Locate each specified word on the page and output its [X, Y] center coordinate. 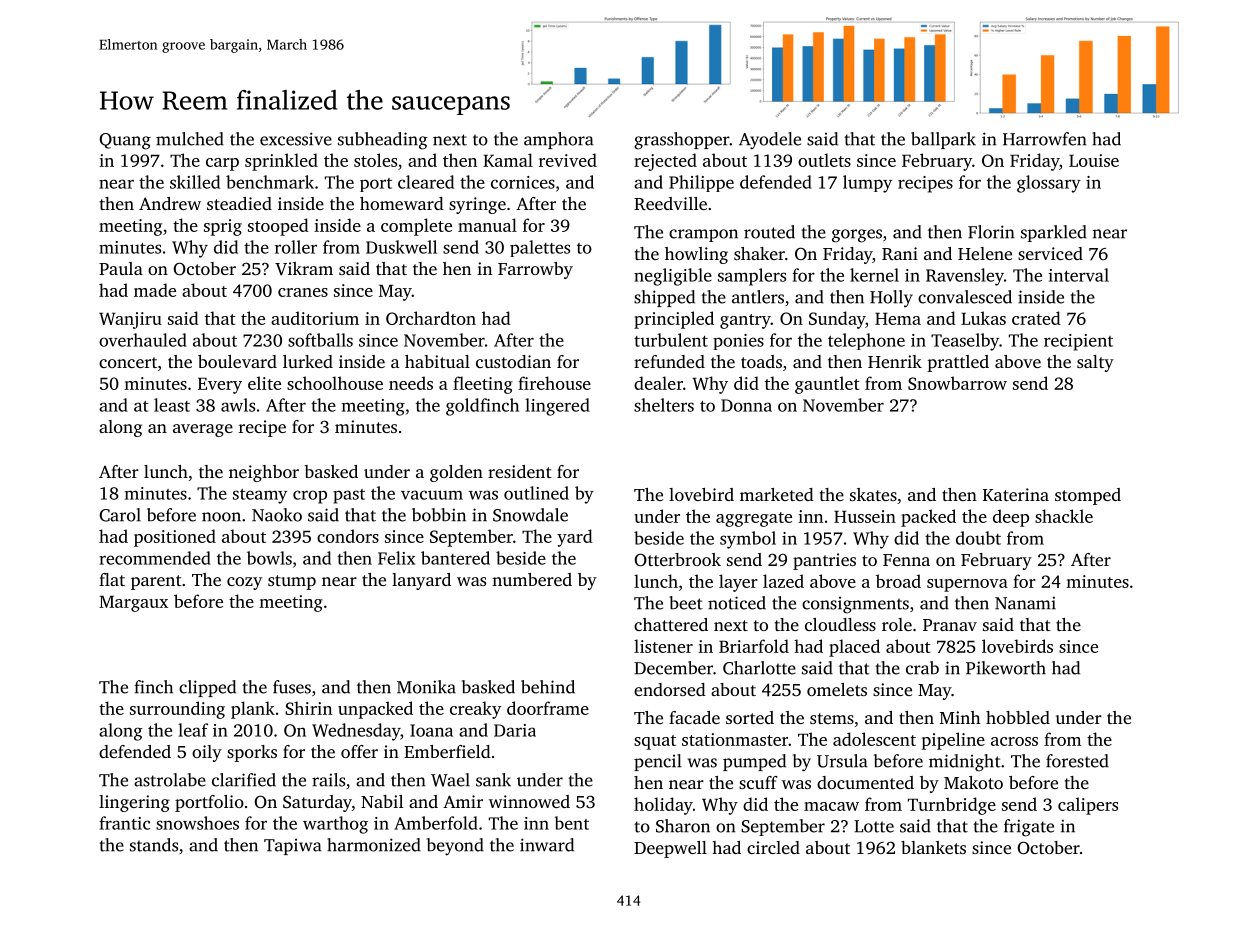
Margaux [133, 603]
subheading [383, 141]
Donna [746, 405]
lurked [308, 361]
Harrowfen [1045, 139]
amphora [559, 140]
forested [1077, 761]
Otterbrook [677, 560]
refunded [669, 361]
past [349, 496]
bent [571, 823]
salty [1095, 363]
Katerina [1016, 494]
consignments [855, 605]
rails [328, 780]
